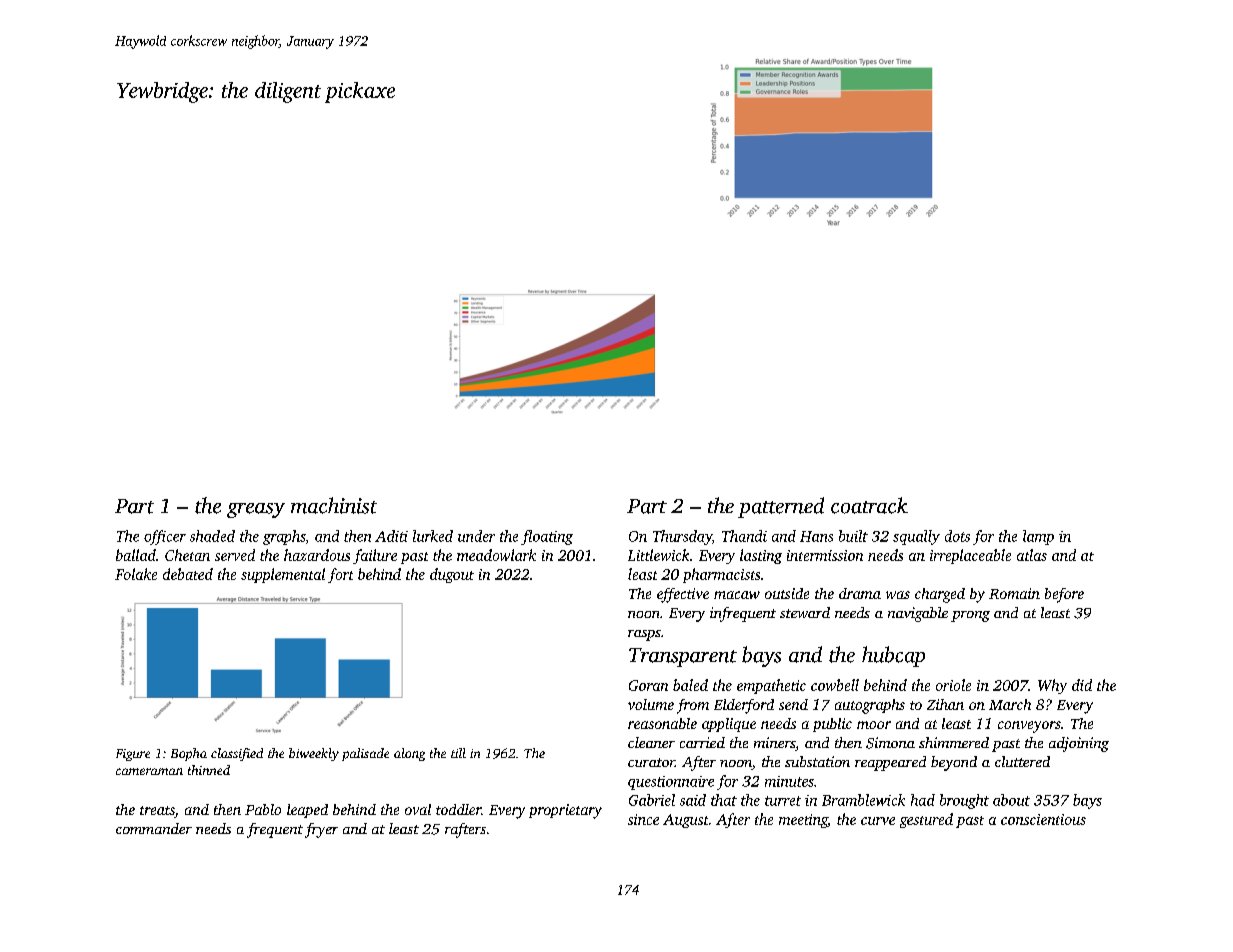  What do you see at coordinates (334, 505) in the screenshot?
I see `machinist` at bounding box center [334, 505].
